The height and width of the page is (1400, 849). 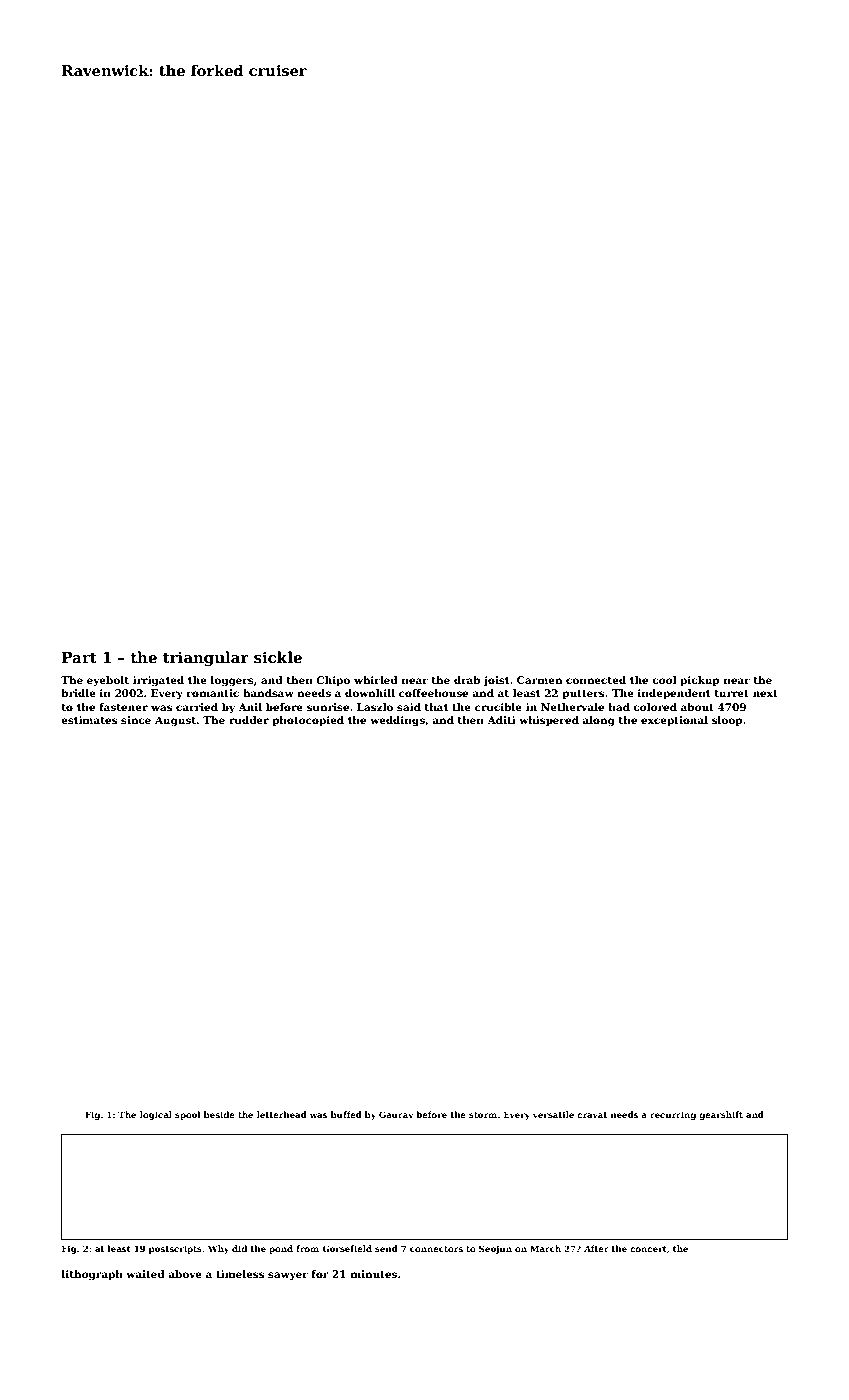 What do you see at coordinates (136, 720) in the page?
I see `since` at bounding box center [136, 720].
